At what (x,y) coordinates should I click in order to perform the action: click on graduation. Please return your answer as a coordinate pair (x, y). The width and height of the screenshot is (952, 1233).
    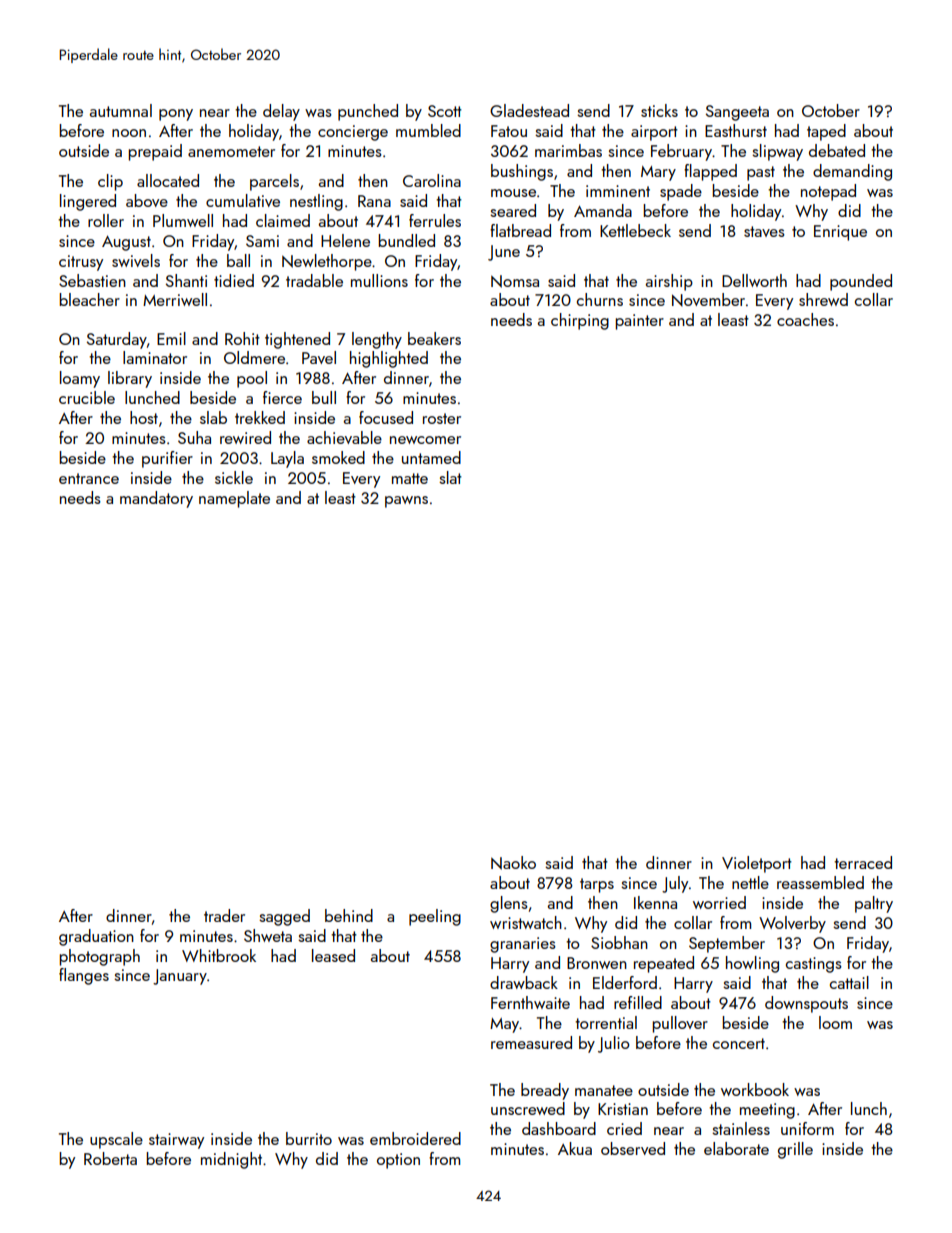
    Looking at the image, I should click on (96, 937).
